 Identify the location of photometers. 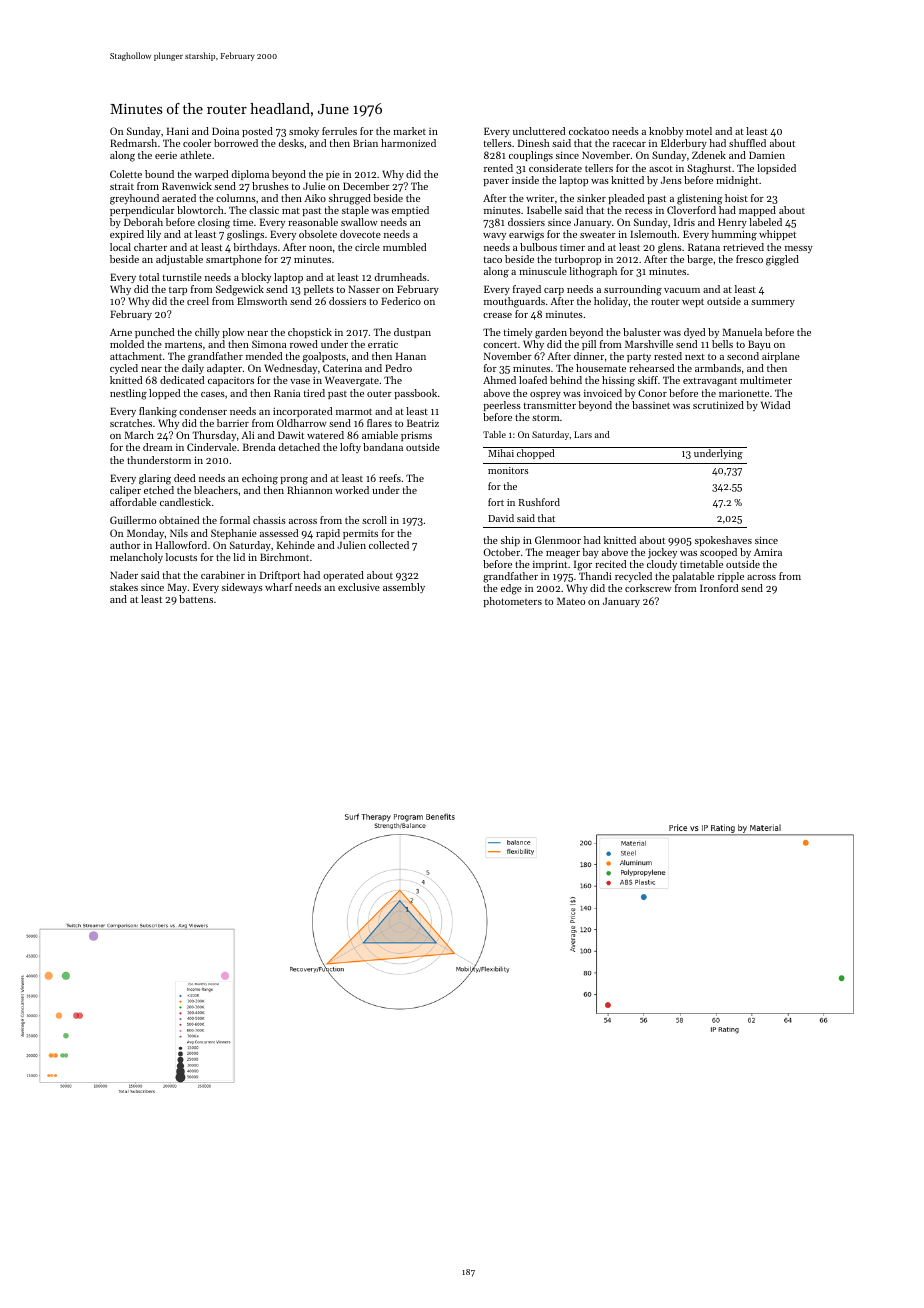
(512, 602).
